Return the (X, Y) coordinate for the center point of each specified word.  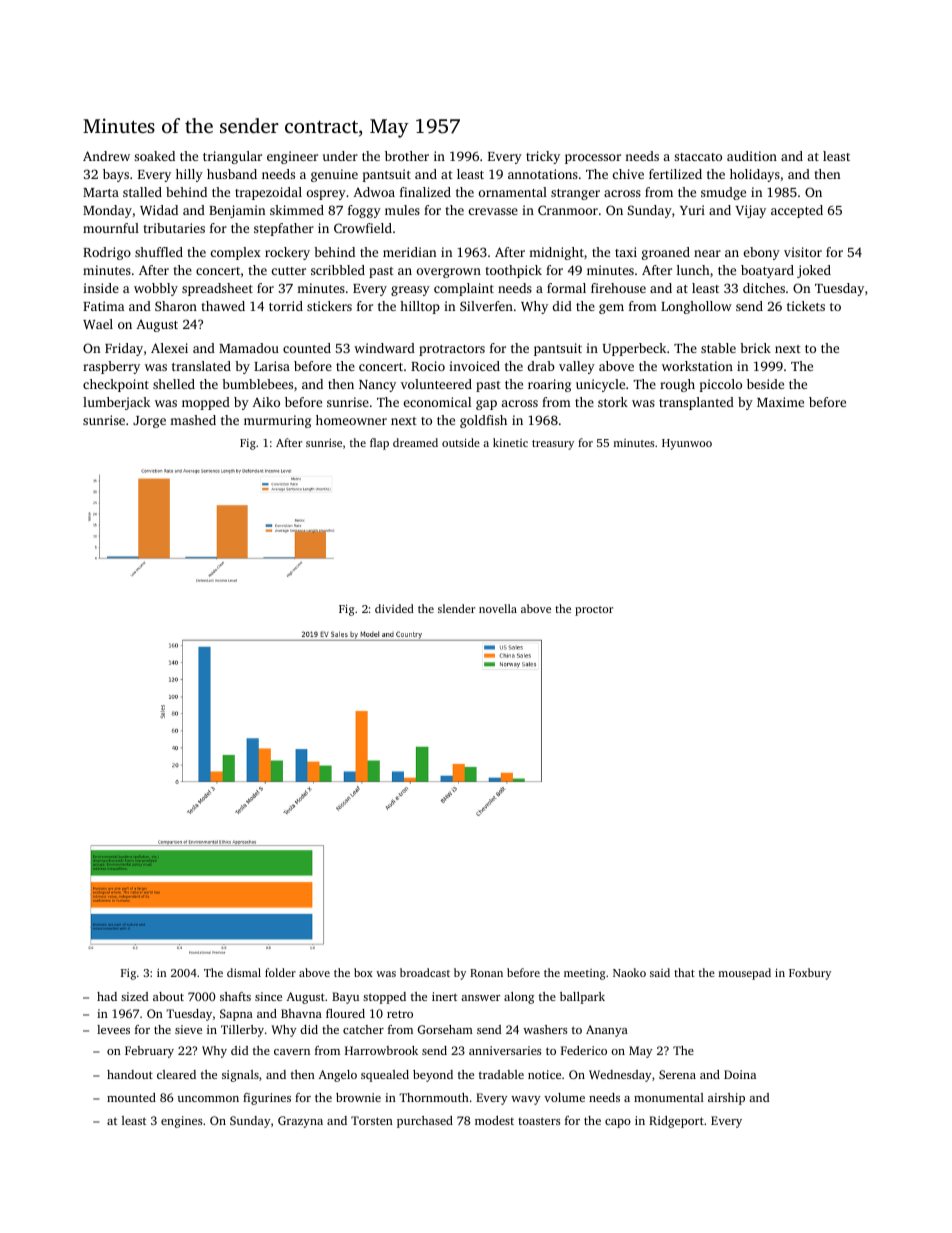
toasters (539, 1121)
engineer (292, 157)
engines (181, 1122)
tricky (543, 157)
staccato (698, 157)
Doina (740, 1074)
